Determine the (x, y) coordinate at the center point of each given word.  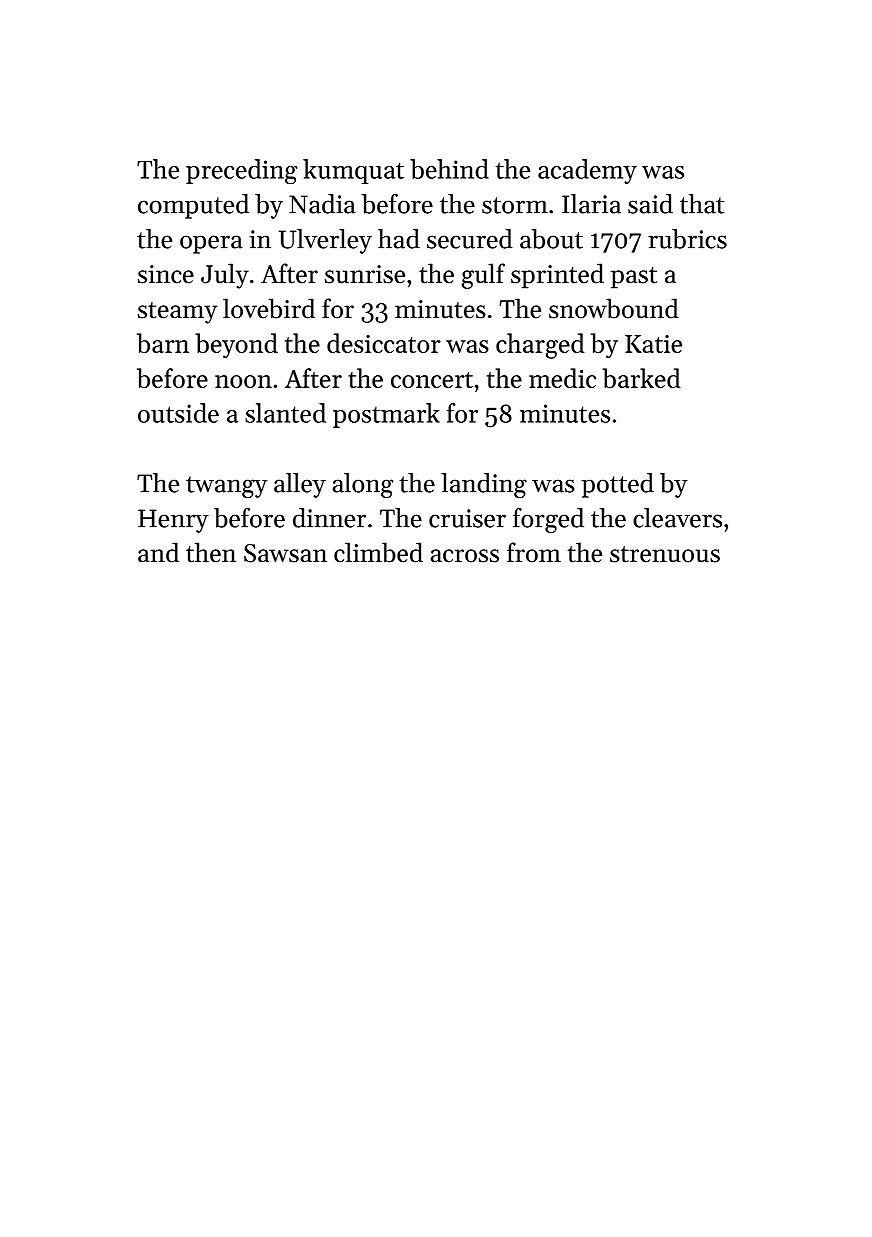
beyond (236, 346)
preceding (242, 171)
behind (449, 169)
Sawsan (285, 553)
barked (641, 378)
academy (587, 171)
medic (562, 378)
